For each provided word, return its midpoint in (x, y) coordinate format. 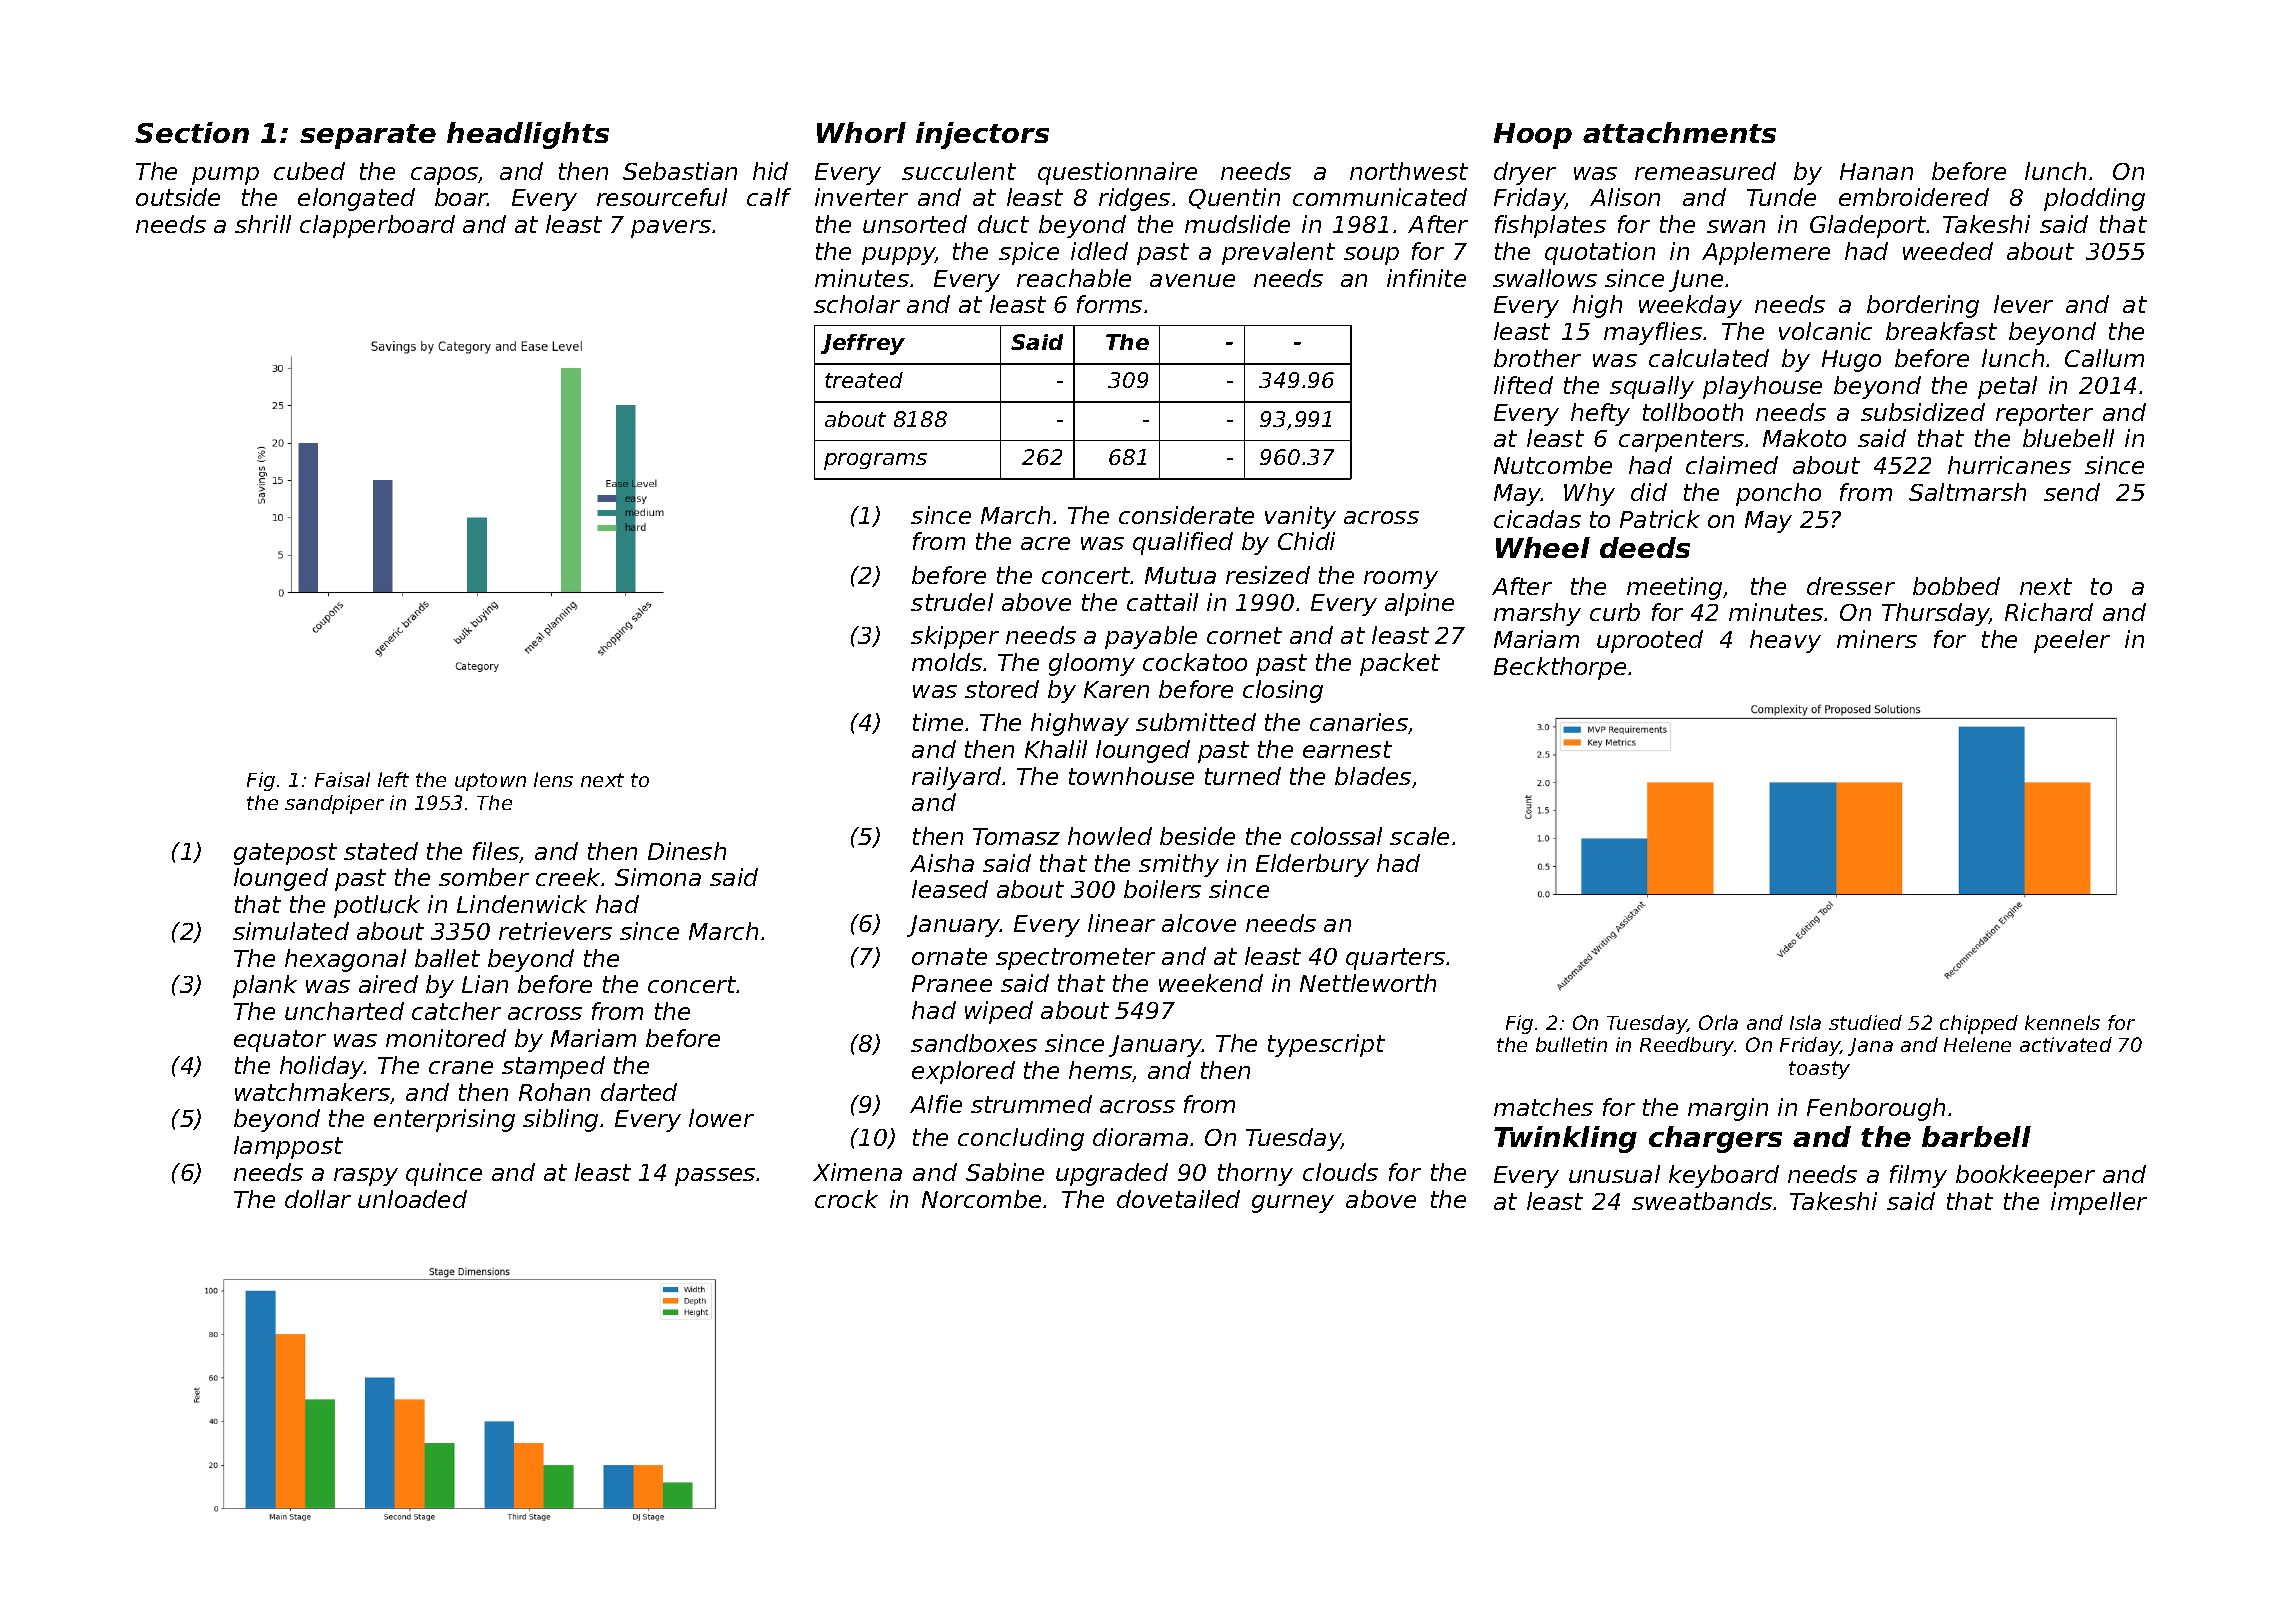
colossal (1336, 836)
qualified (1183, 543)
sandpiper (334, 804)
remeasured (1705, 171)
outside (178, 197)
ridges (1134, 199)
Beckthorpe (1560, 668)
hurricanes (2009, 465)
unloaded (412, 1199)
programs (875, 461)
